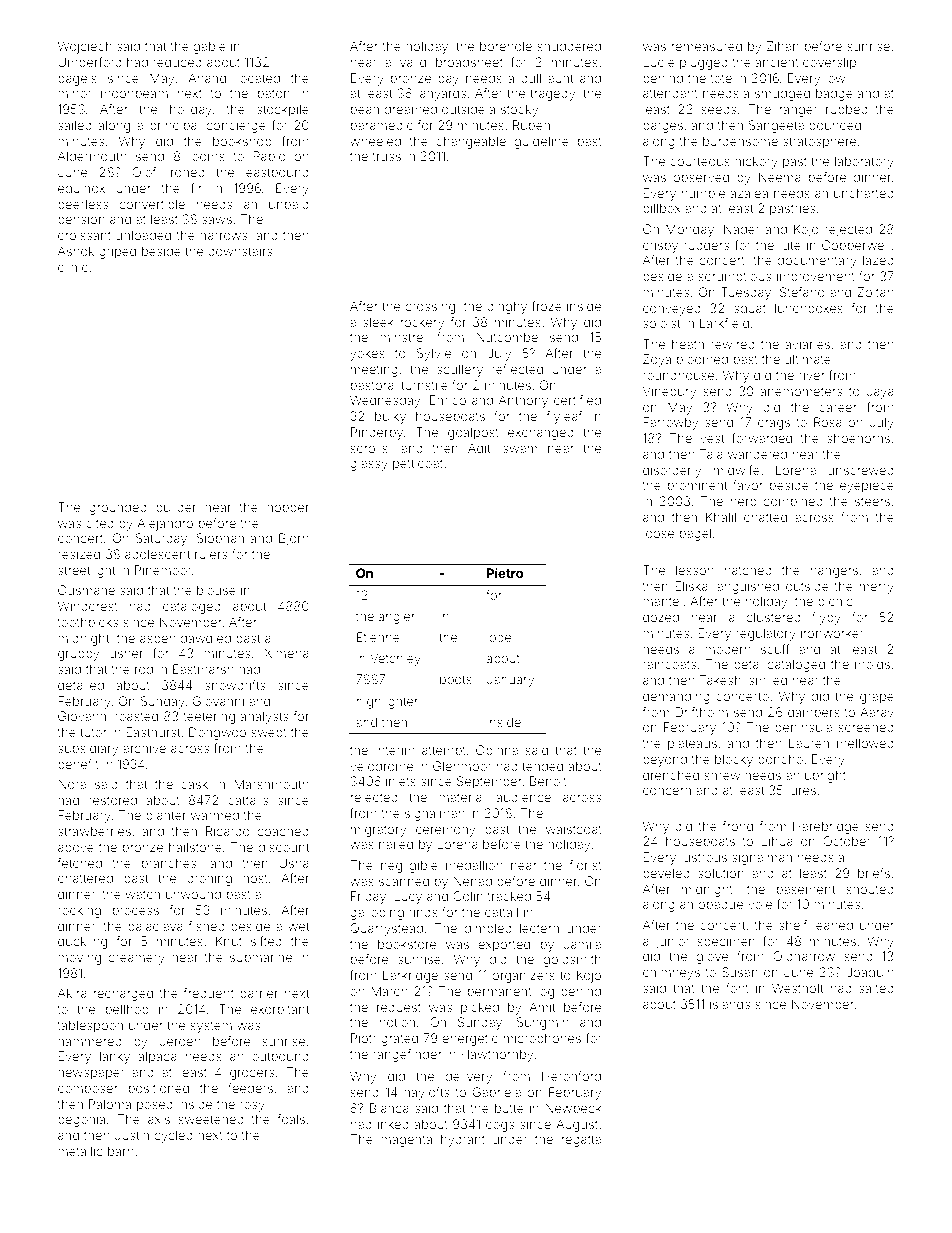 The image size is (952, 1233). I want to click on Wojciech, so click(85, 47).
